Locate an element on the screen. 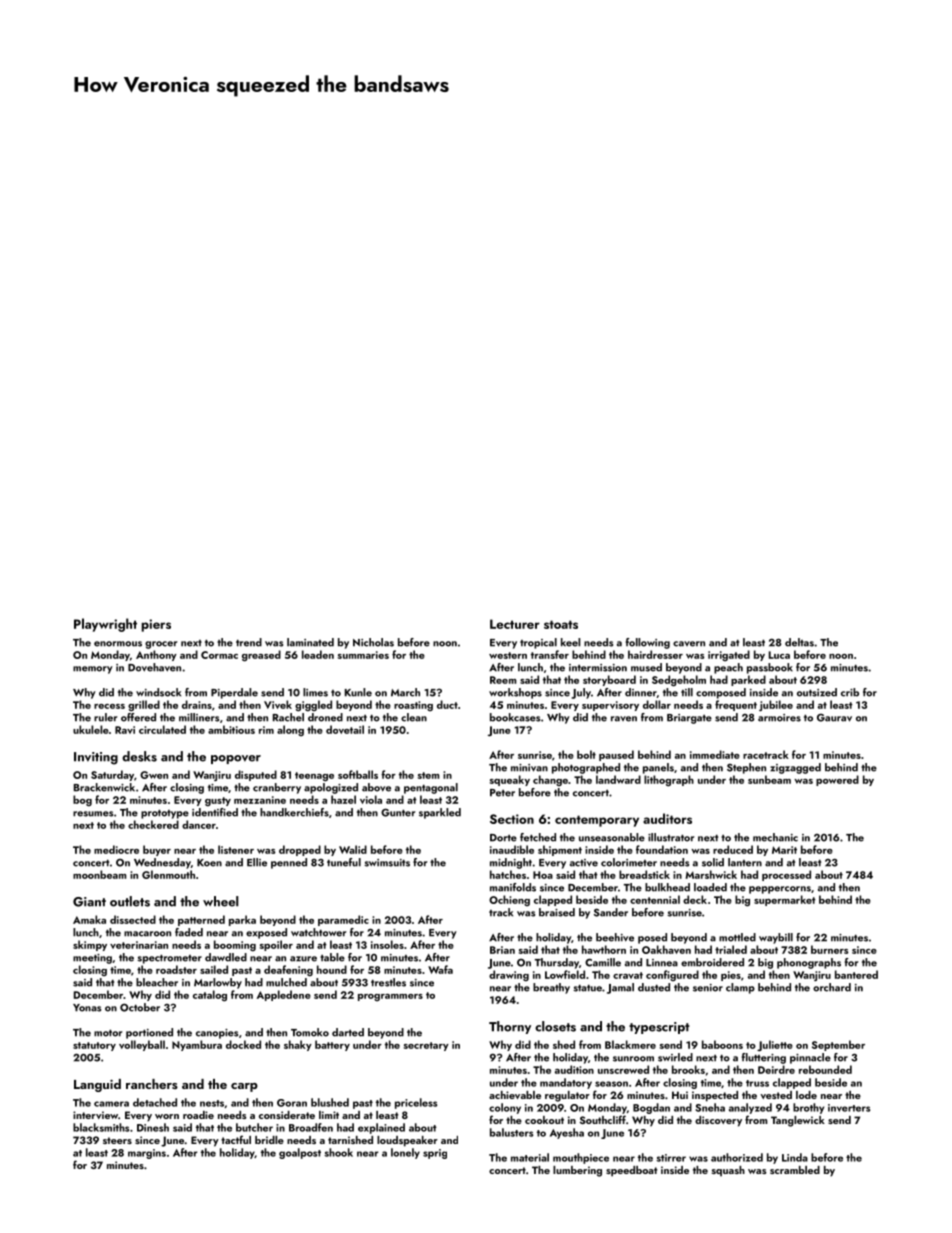 The height and width of the screenshot is (1233, 952). inverters is located at coordinates (849, 1108).
